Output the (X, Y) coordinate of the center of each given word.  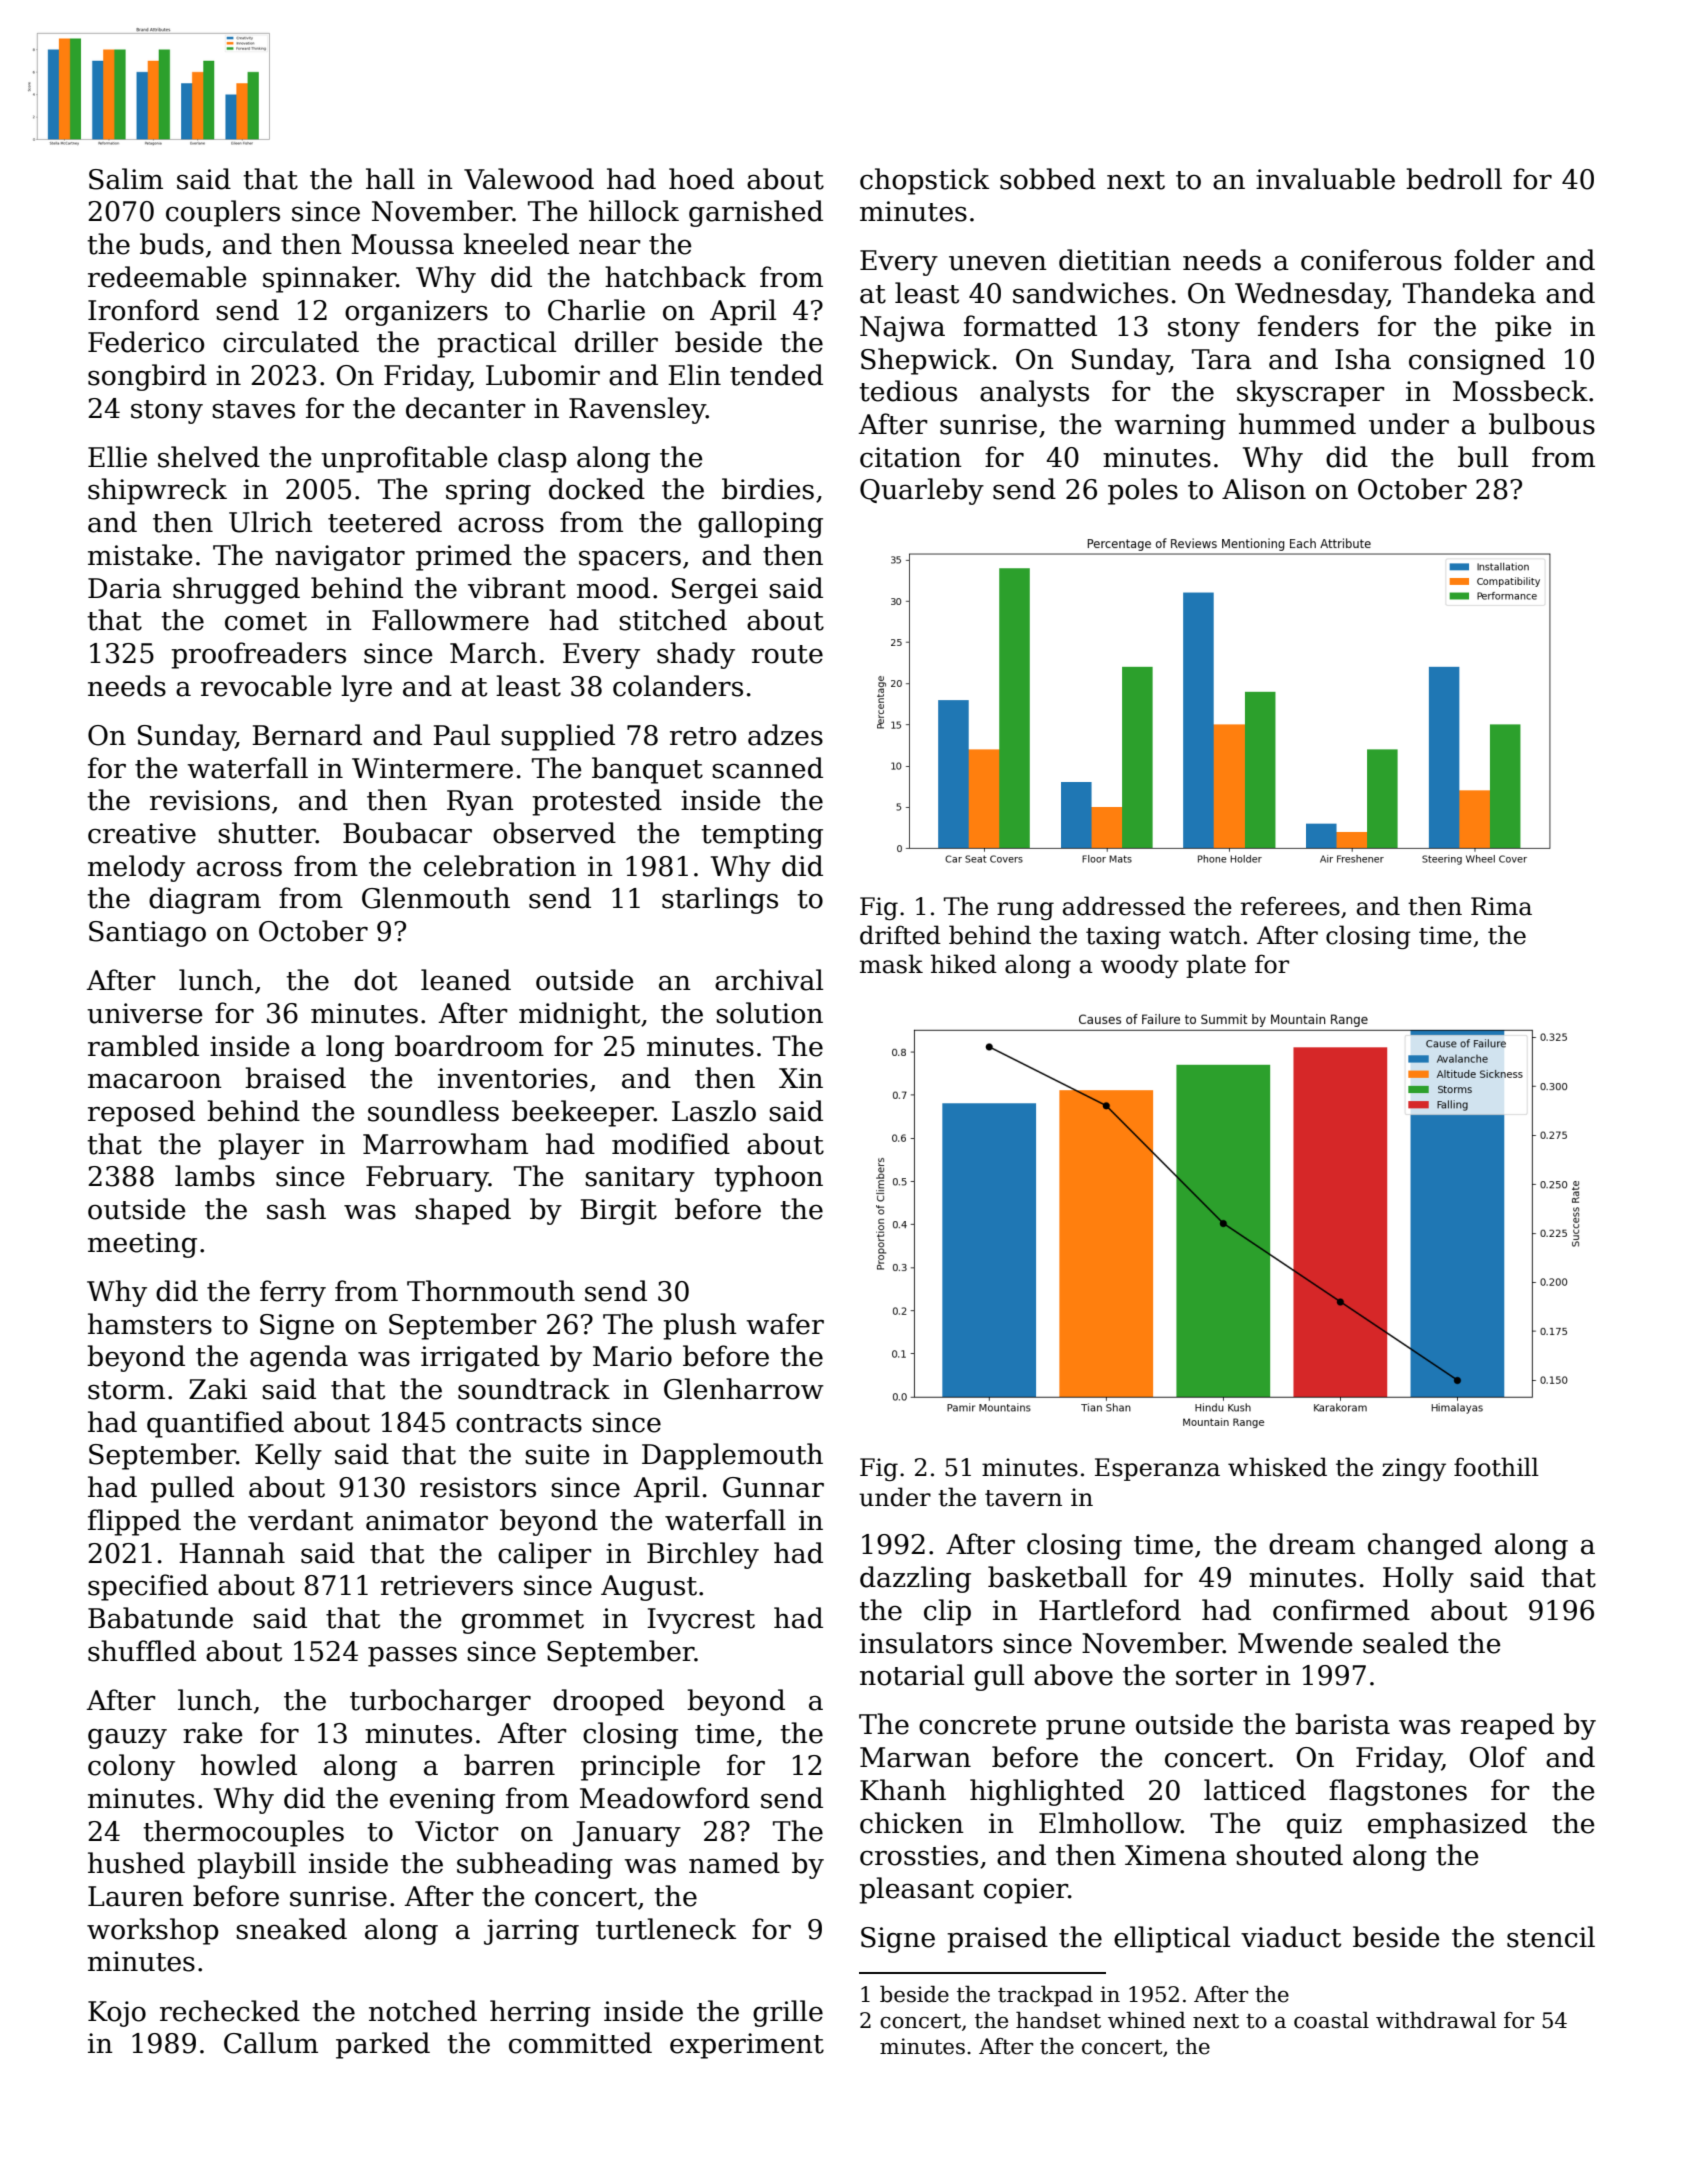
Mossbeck (1520, 391)
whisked (1277, 1467)
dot (375, 980)
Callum (271, 2043)
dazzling (915, 1579)
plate (1216, 966)
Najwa (902, 329)
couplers (223, 213)
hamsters (150, 1324)
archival (769, 980)
